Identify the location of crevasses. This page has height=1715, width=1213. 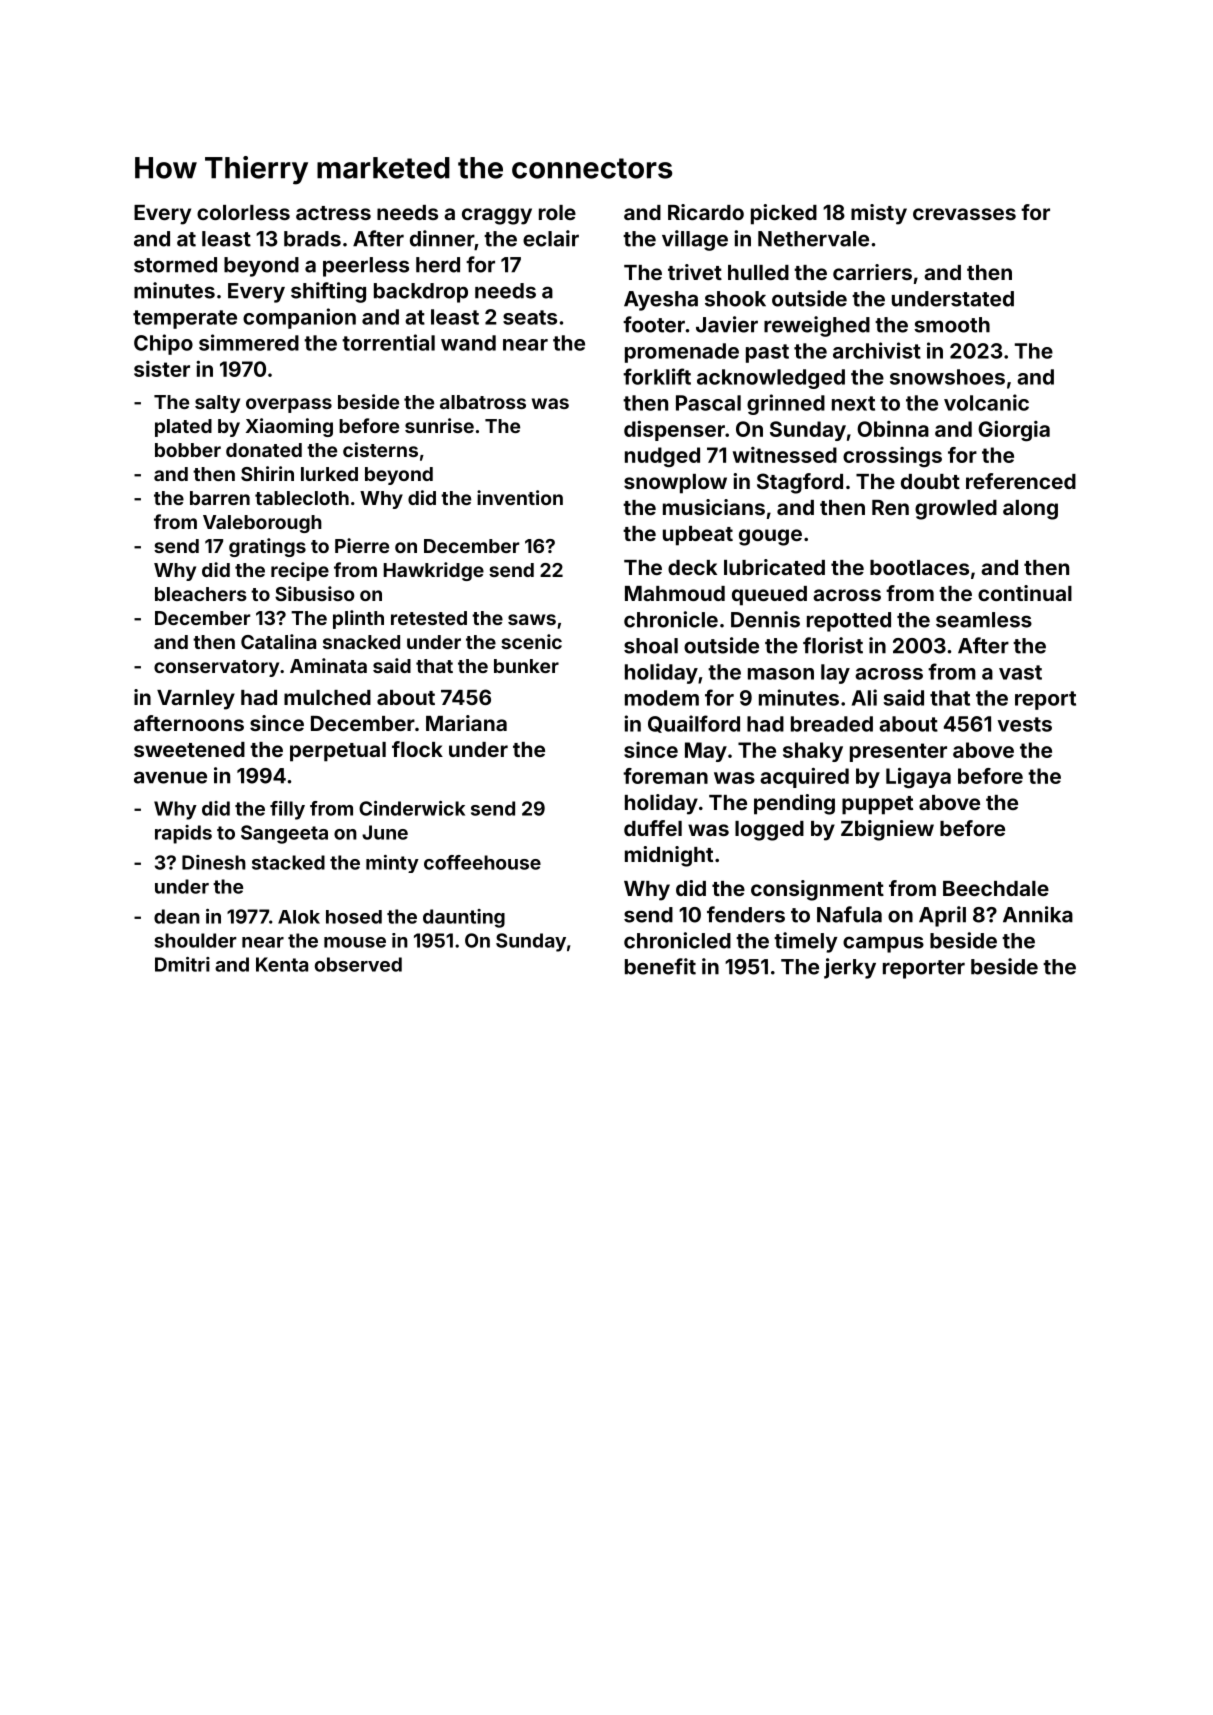
(964, 214).
